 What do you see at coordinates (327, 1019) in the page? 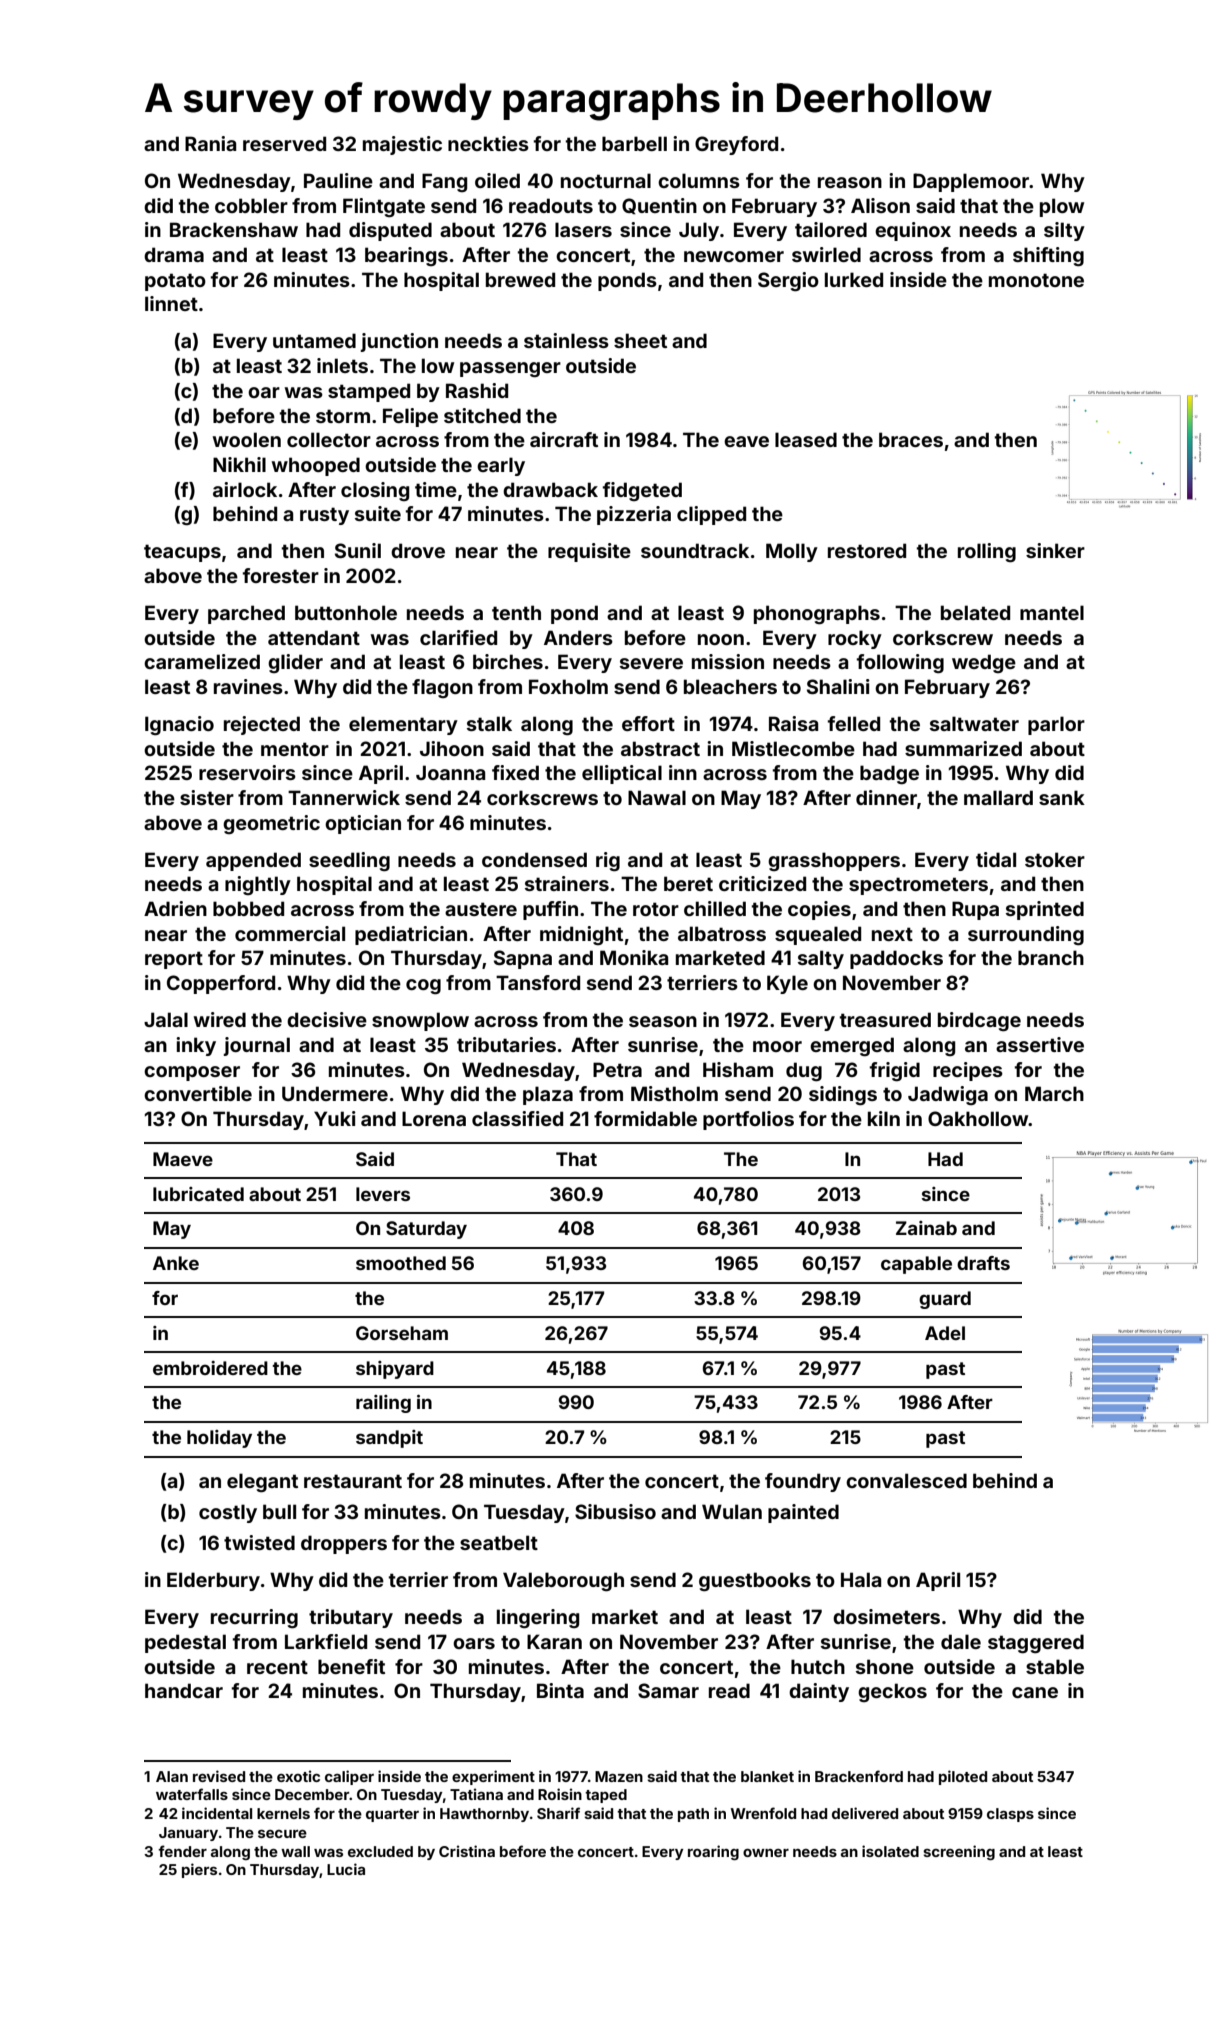
I see `decisive` at bounding box center [327, 1019].
